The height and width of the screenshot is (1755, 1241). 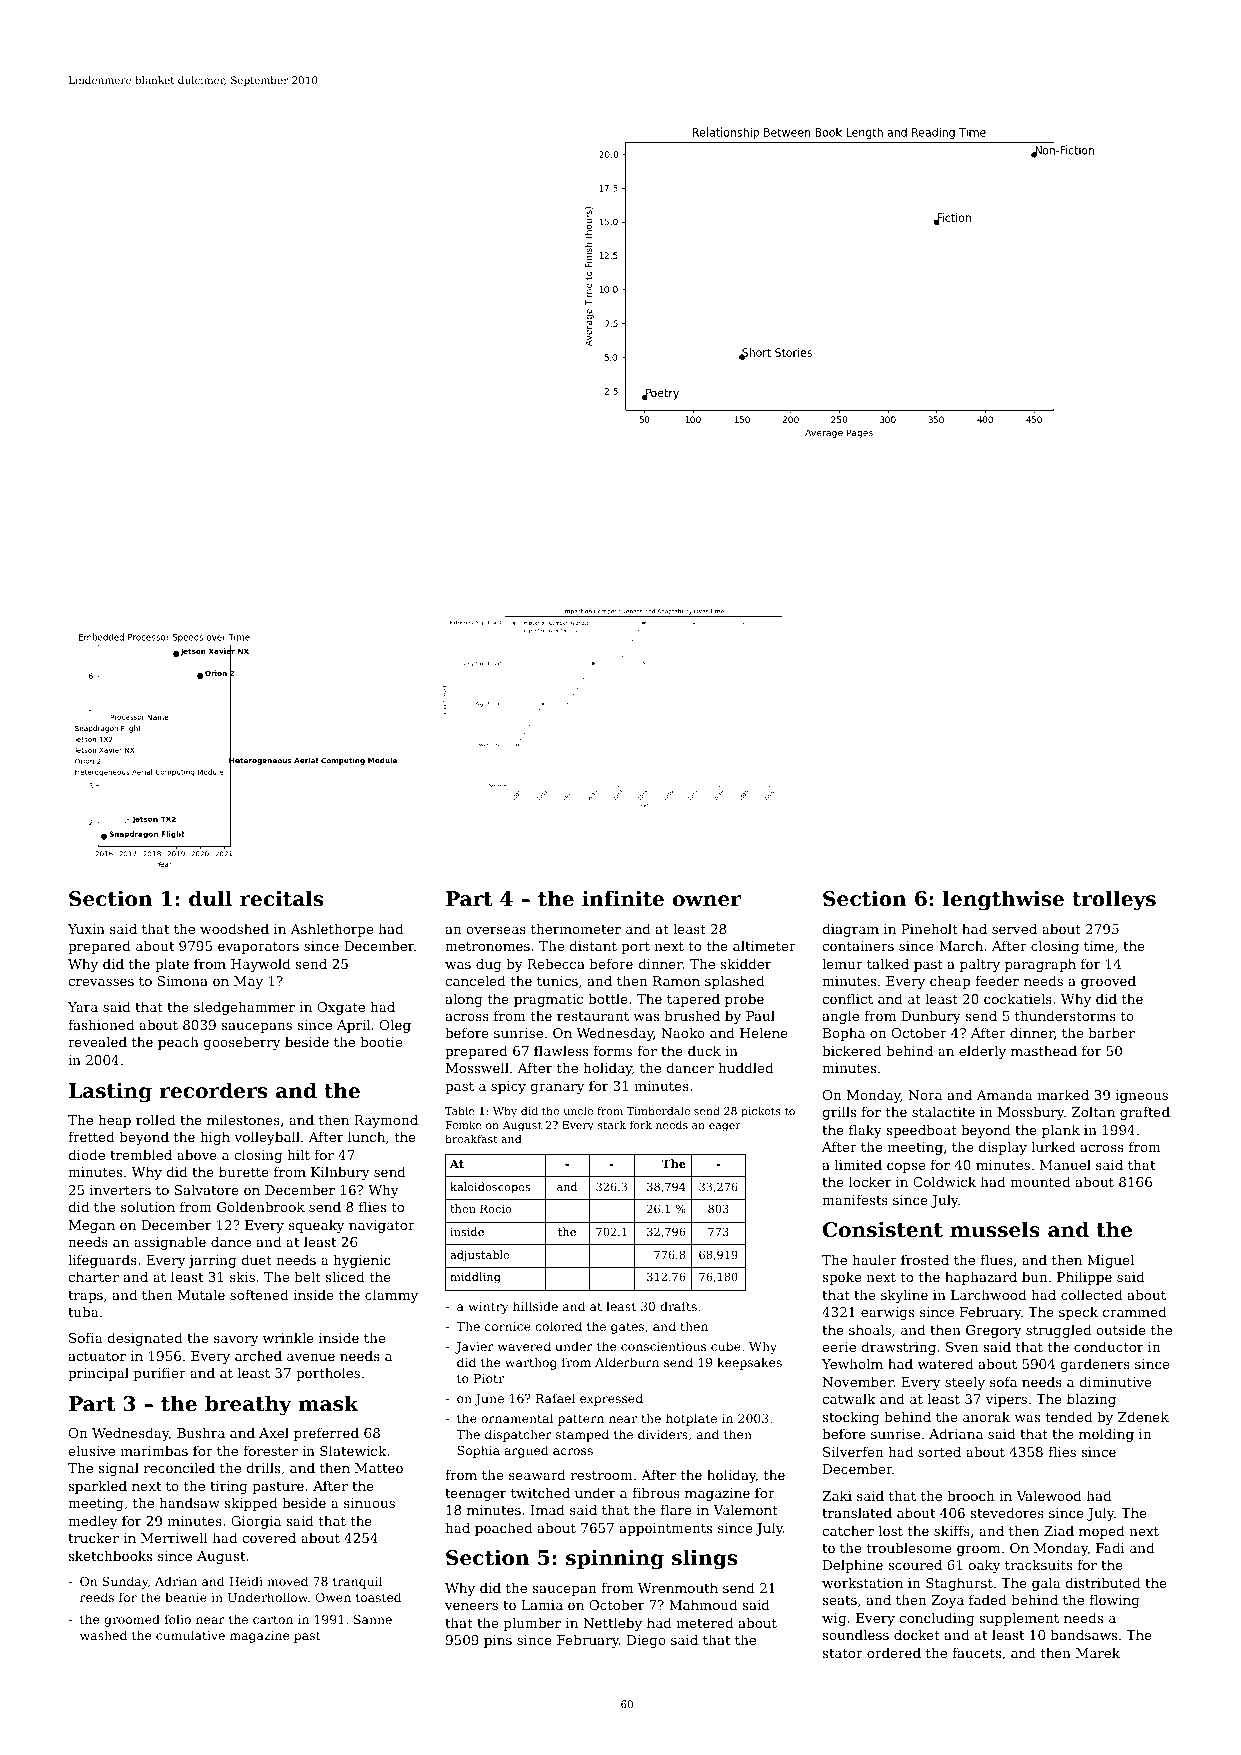 I want to click on Owen, so click(x=333, y=1597).
